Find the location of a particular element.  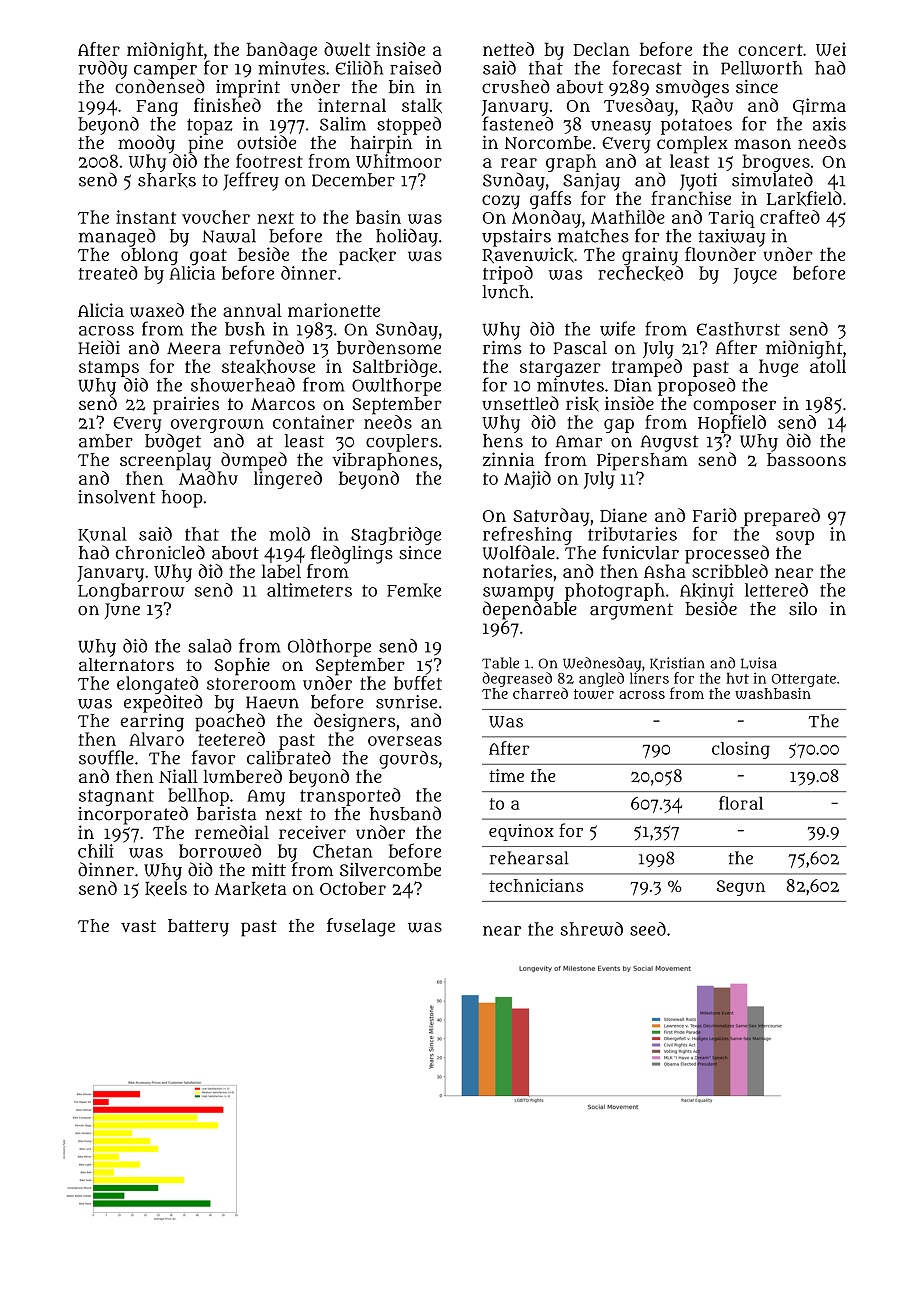

Heidi is located at coordinates (99, 347).
